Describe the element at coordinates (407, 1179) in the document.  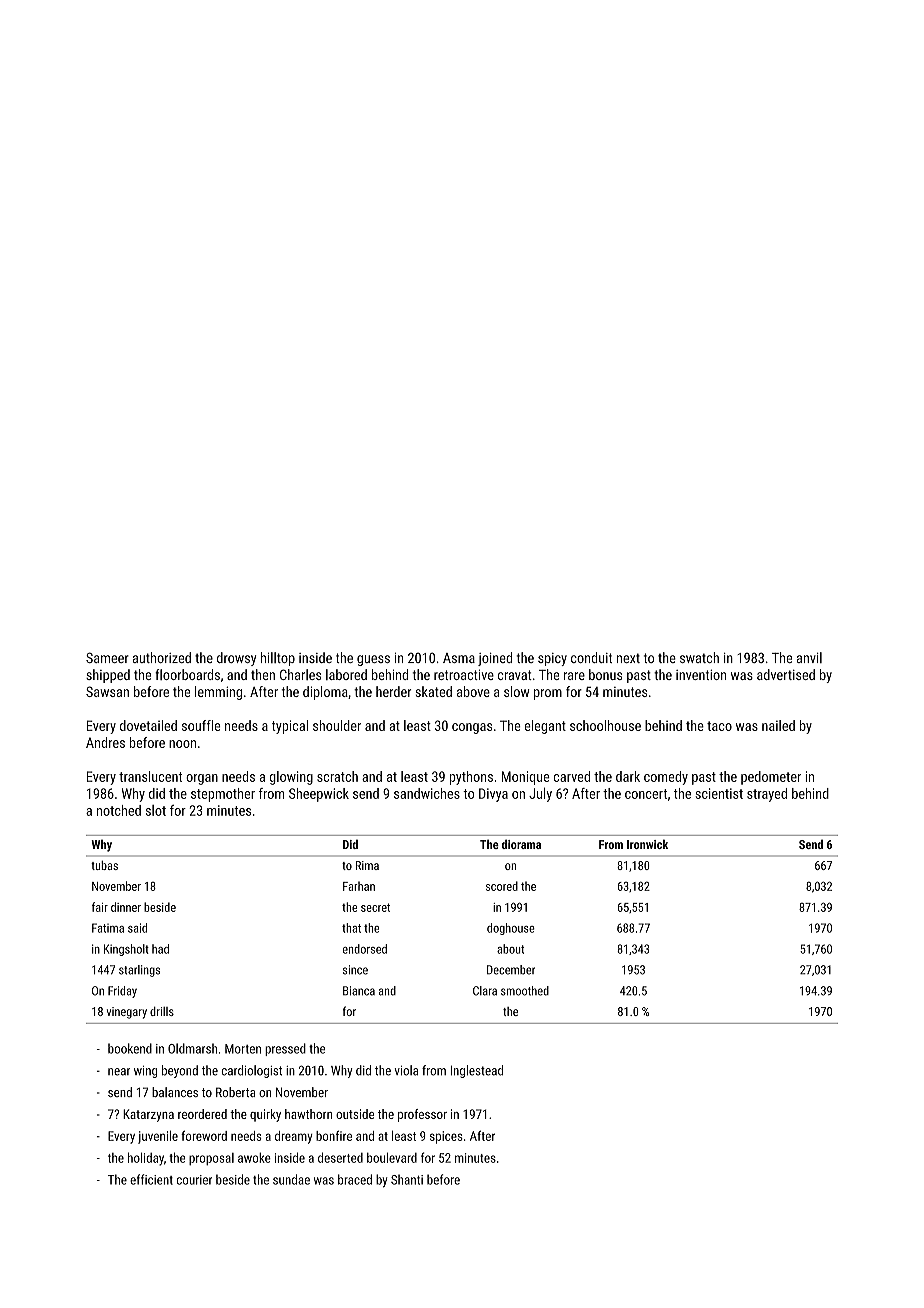
I see `Shanti` at that location.
